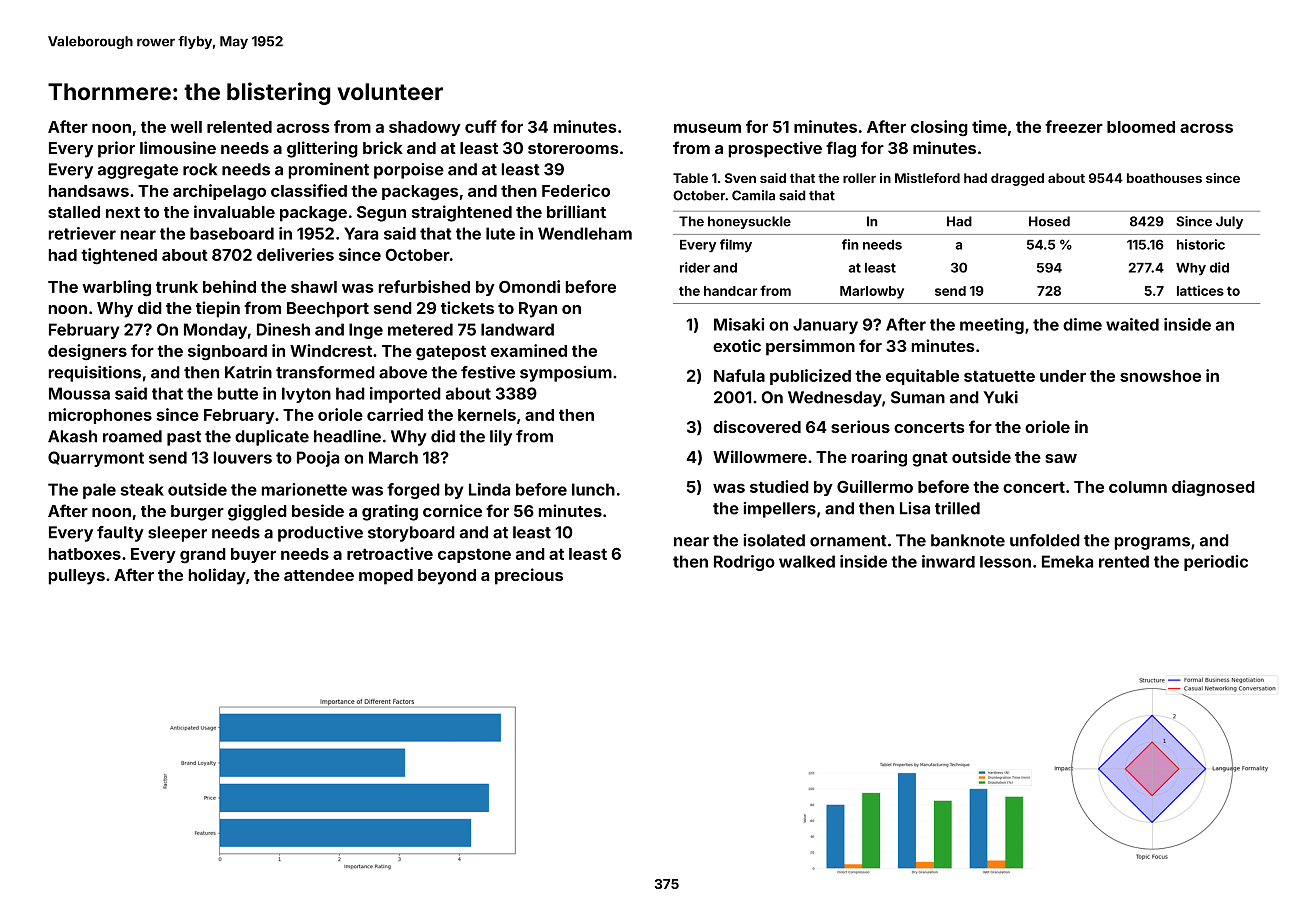 This screenshot has height=924, width=1308. I want to click on Rodrigo, so click(744, 563).
